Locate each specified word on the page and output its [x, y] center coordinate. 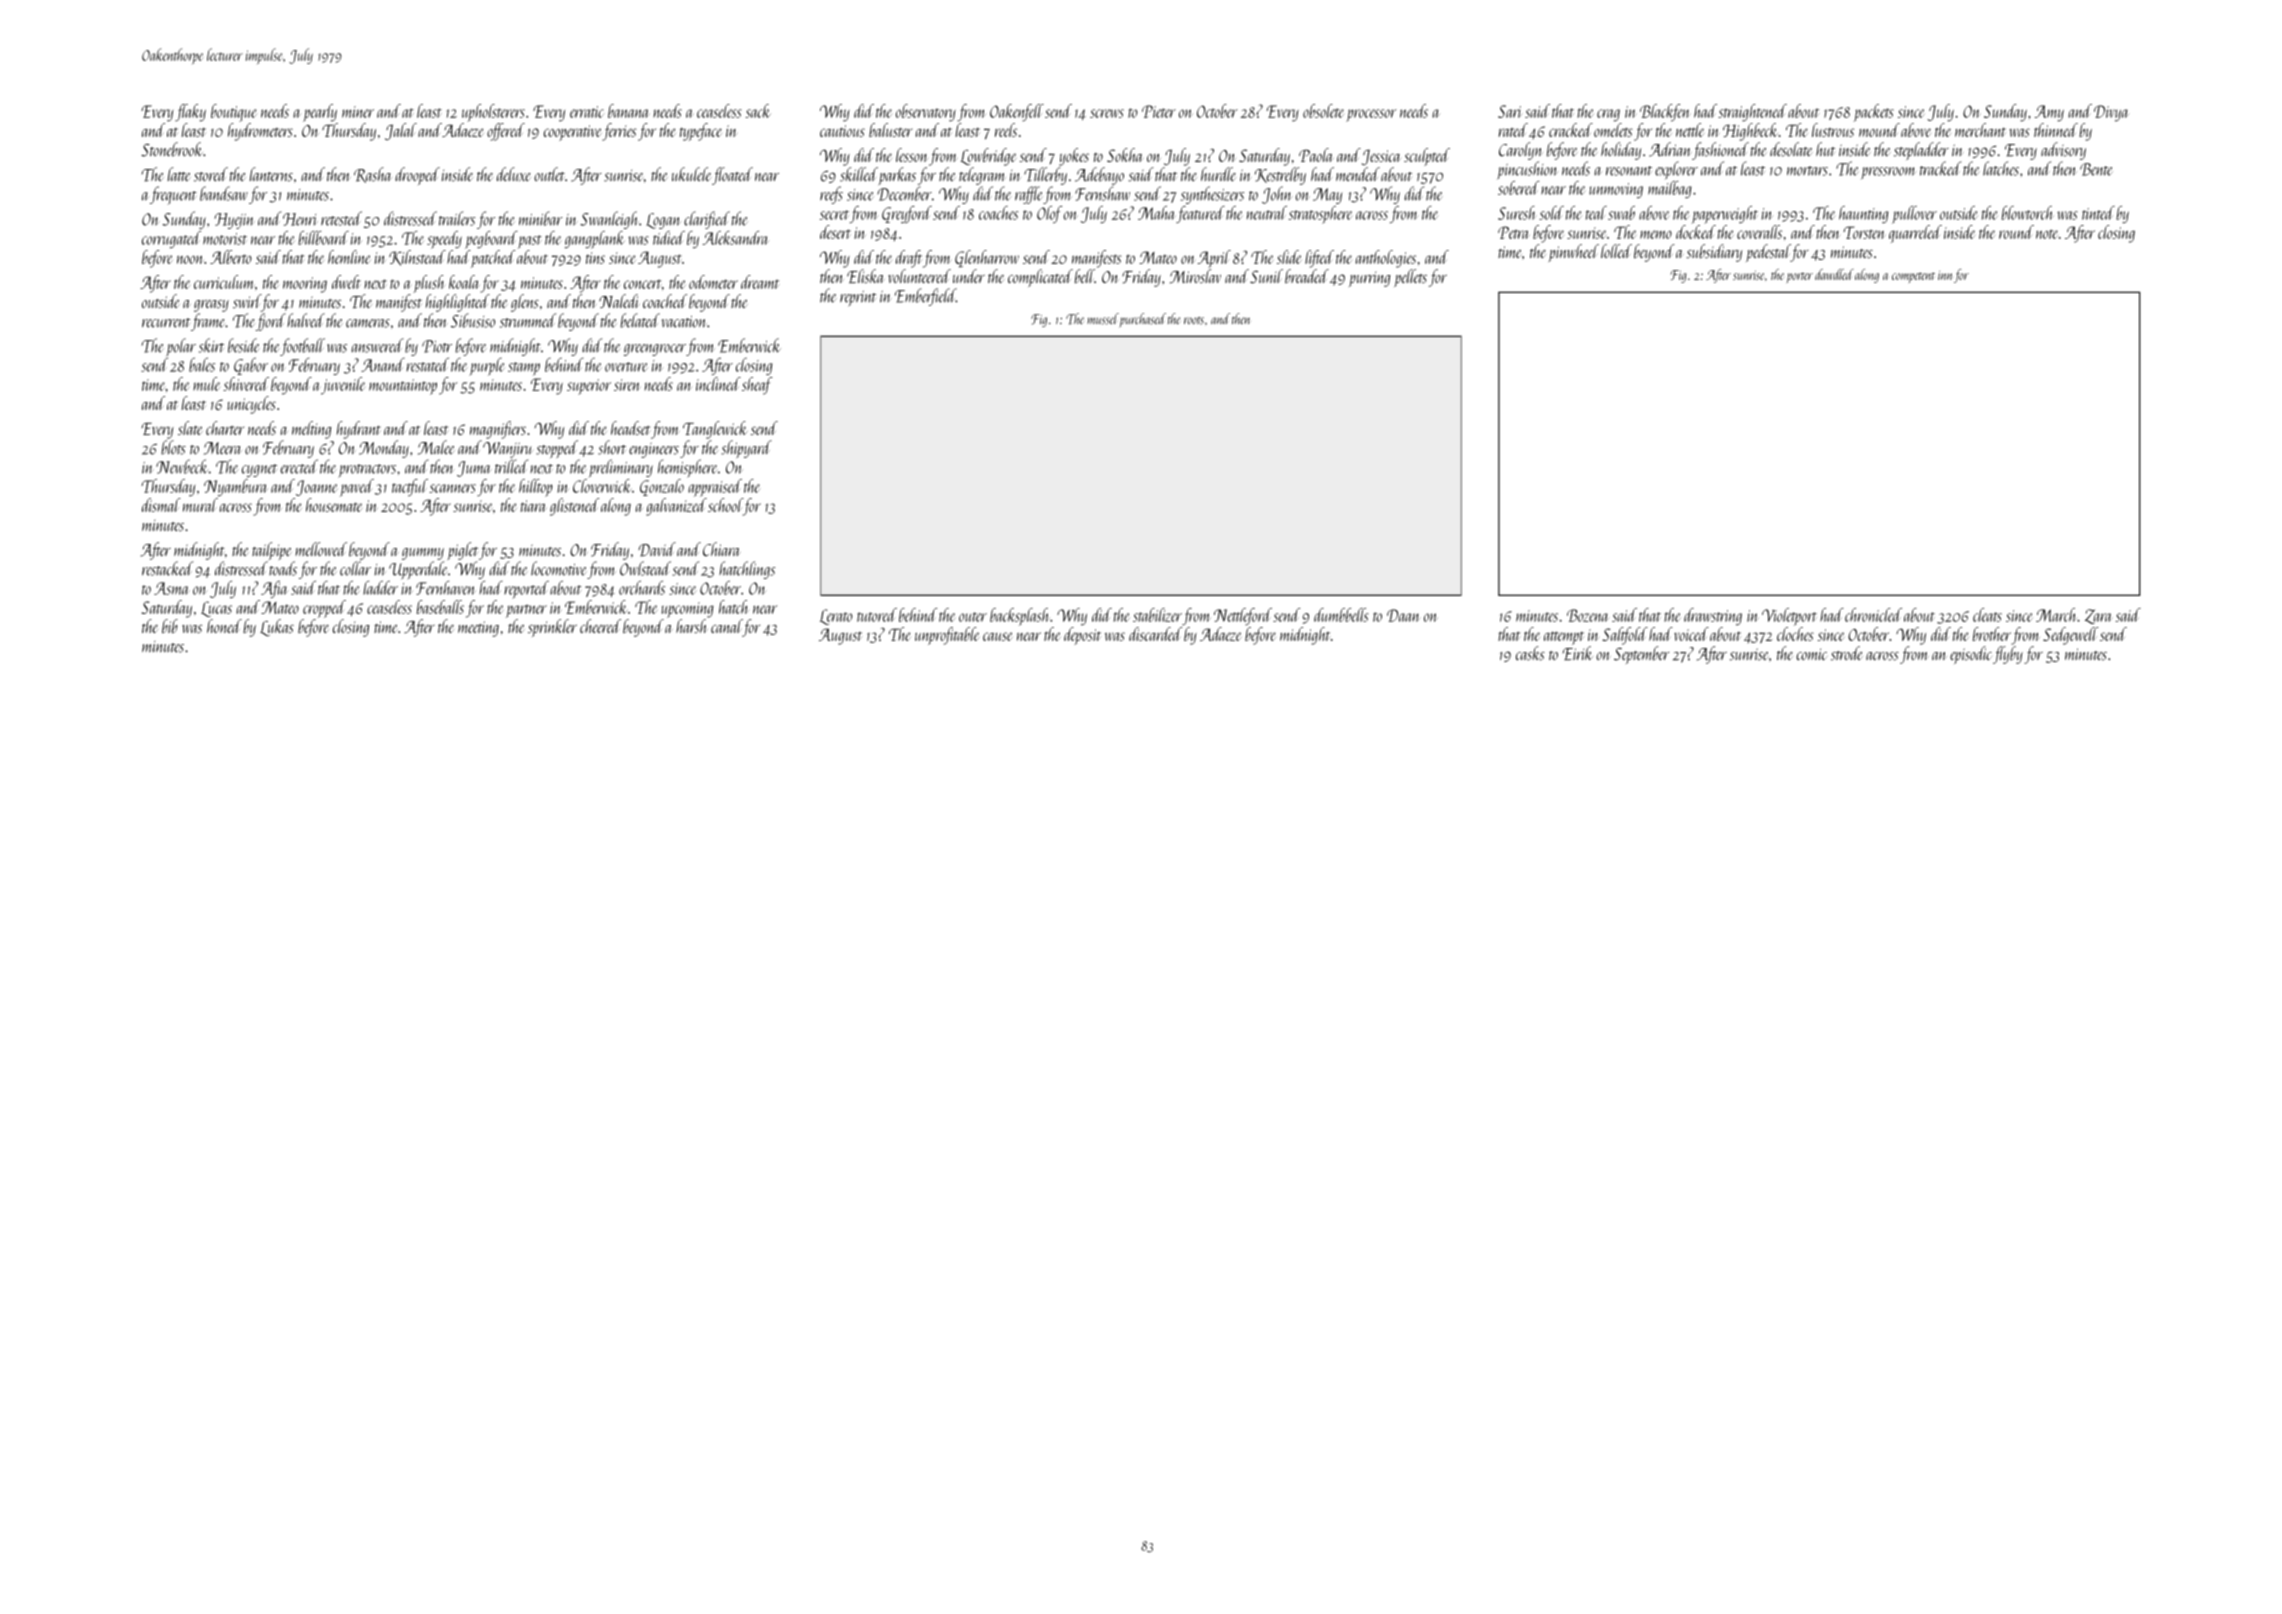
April [1214, 259]
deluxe [514, 174]
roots [1194, 321]
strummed [528, 320]
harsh [692, 626]
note [2047, 234]
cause [998, 636]
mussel [1103, 319]
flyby [2008, 655]
